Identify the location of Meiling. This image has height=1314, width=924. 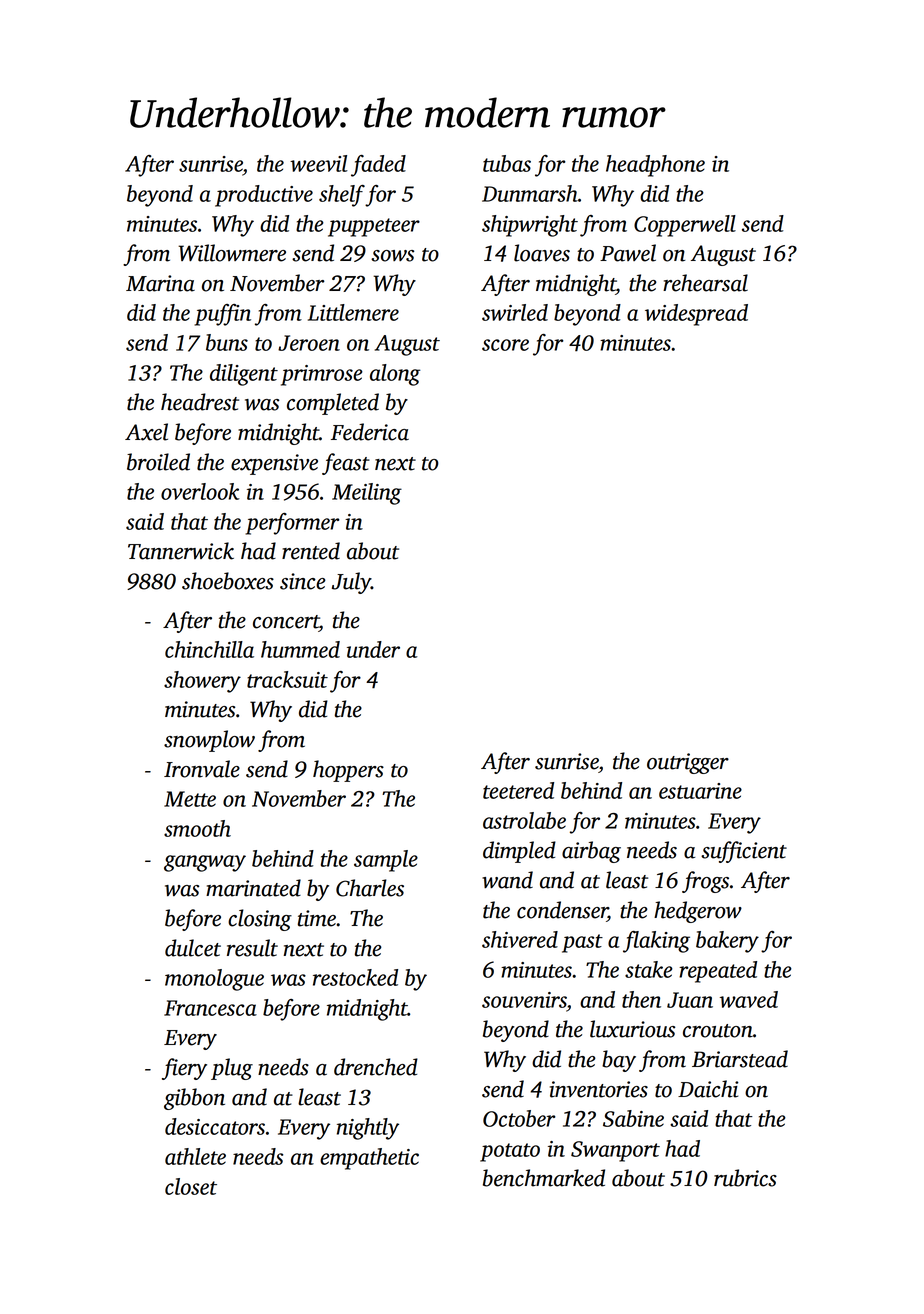
(367, 494).
